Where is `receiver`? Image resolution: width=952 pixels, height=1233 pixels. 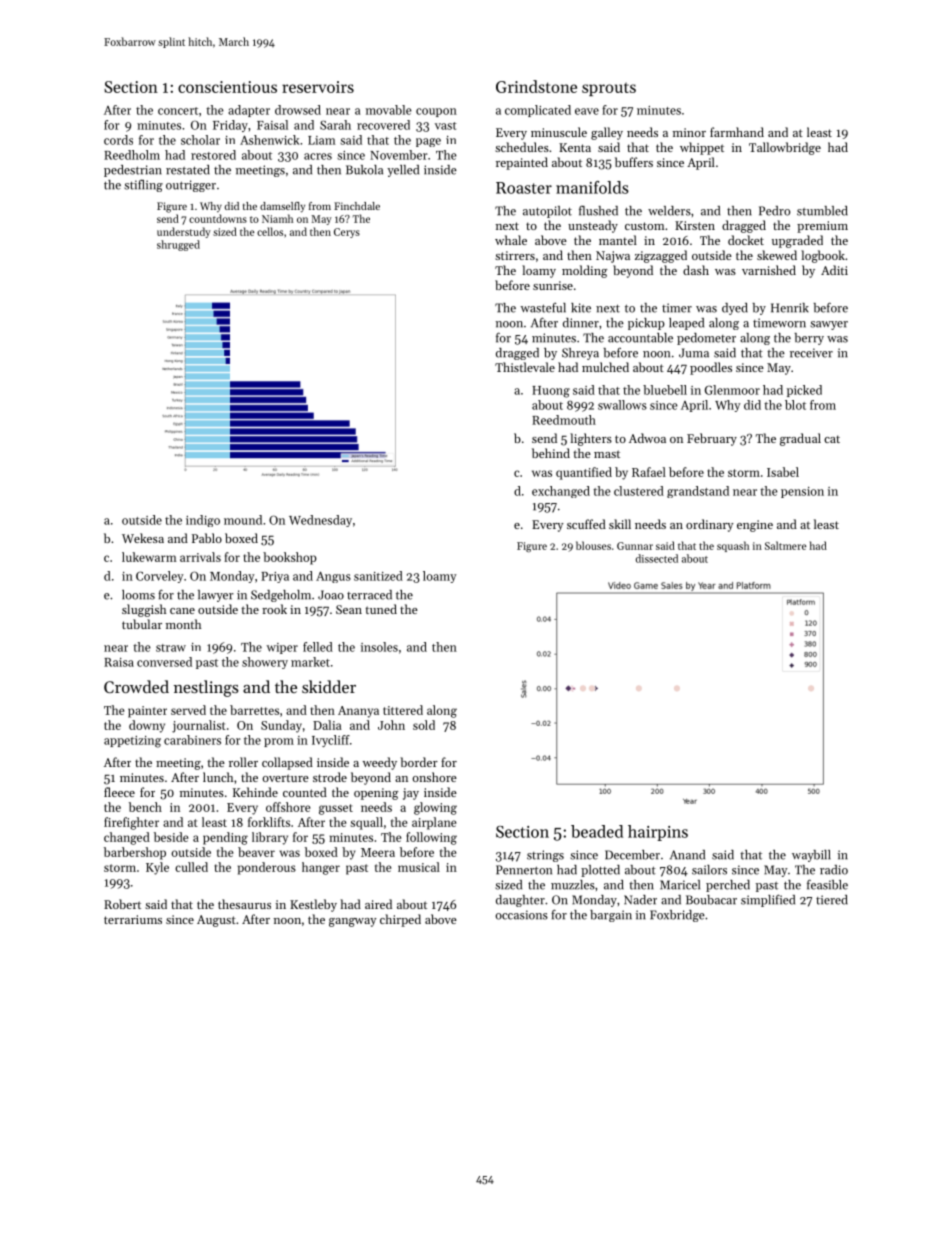
receiver is located at coordinates (811, 353).
